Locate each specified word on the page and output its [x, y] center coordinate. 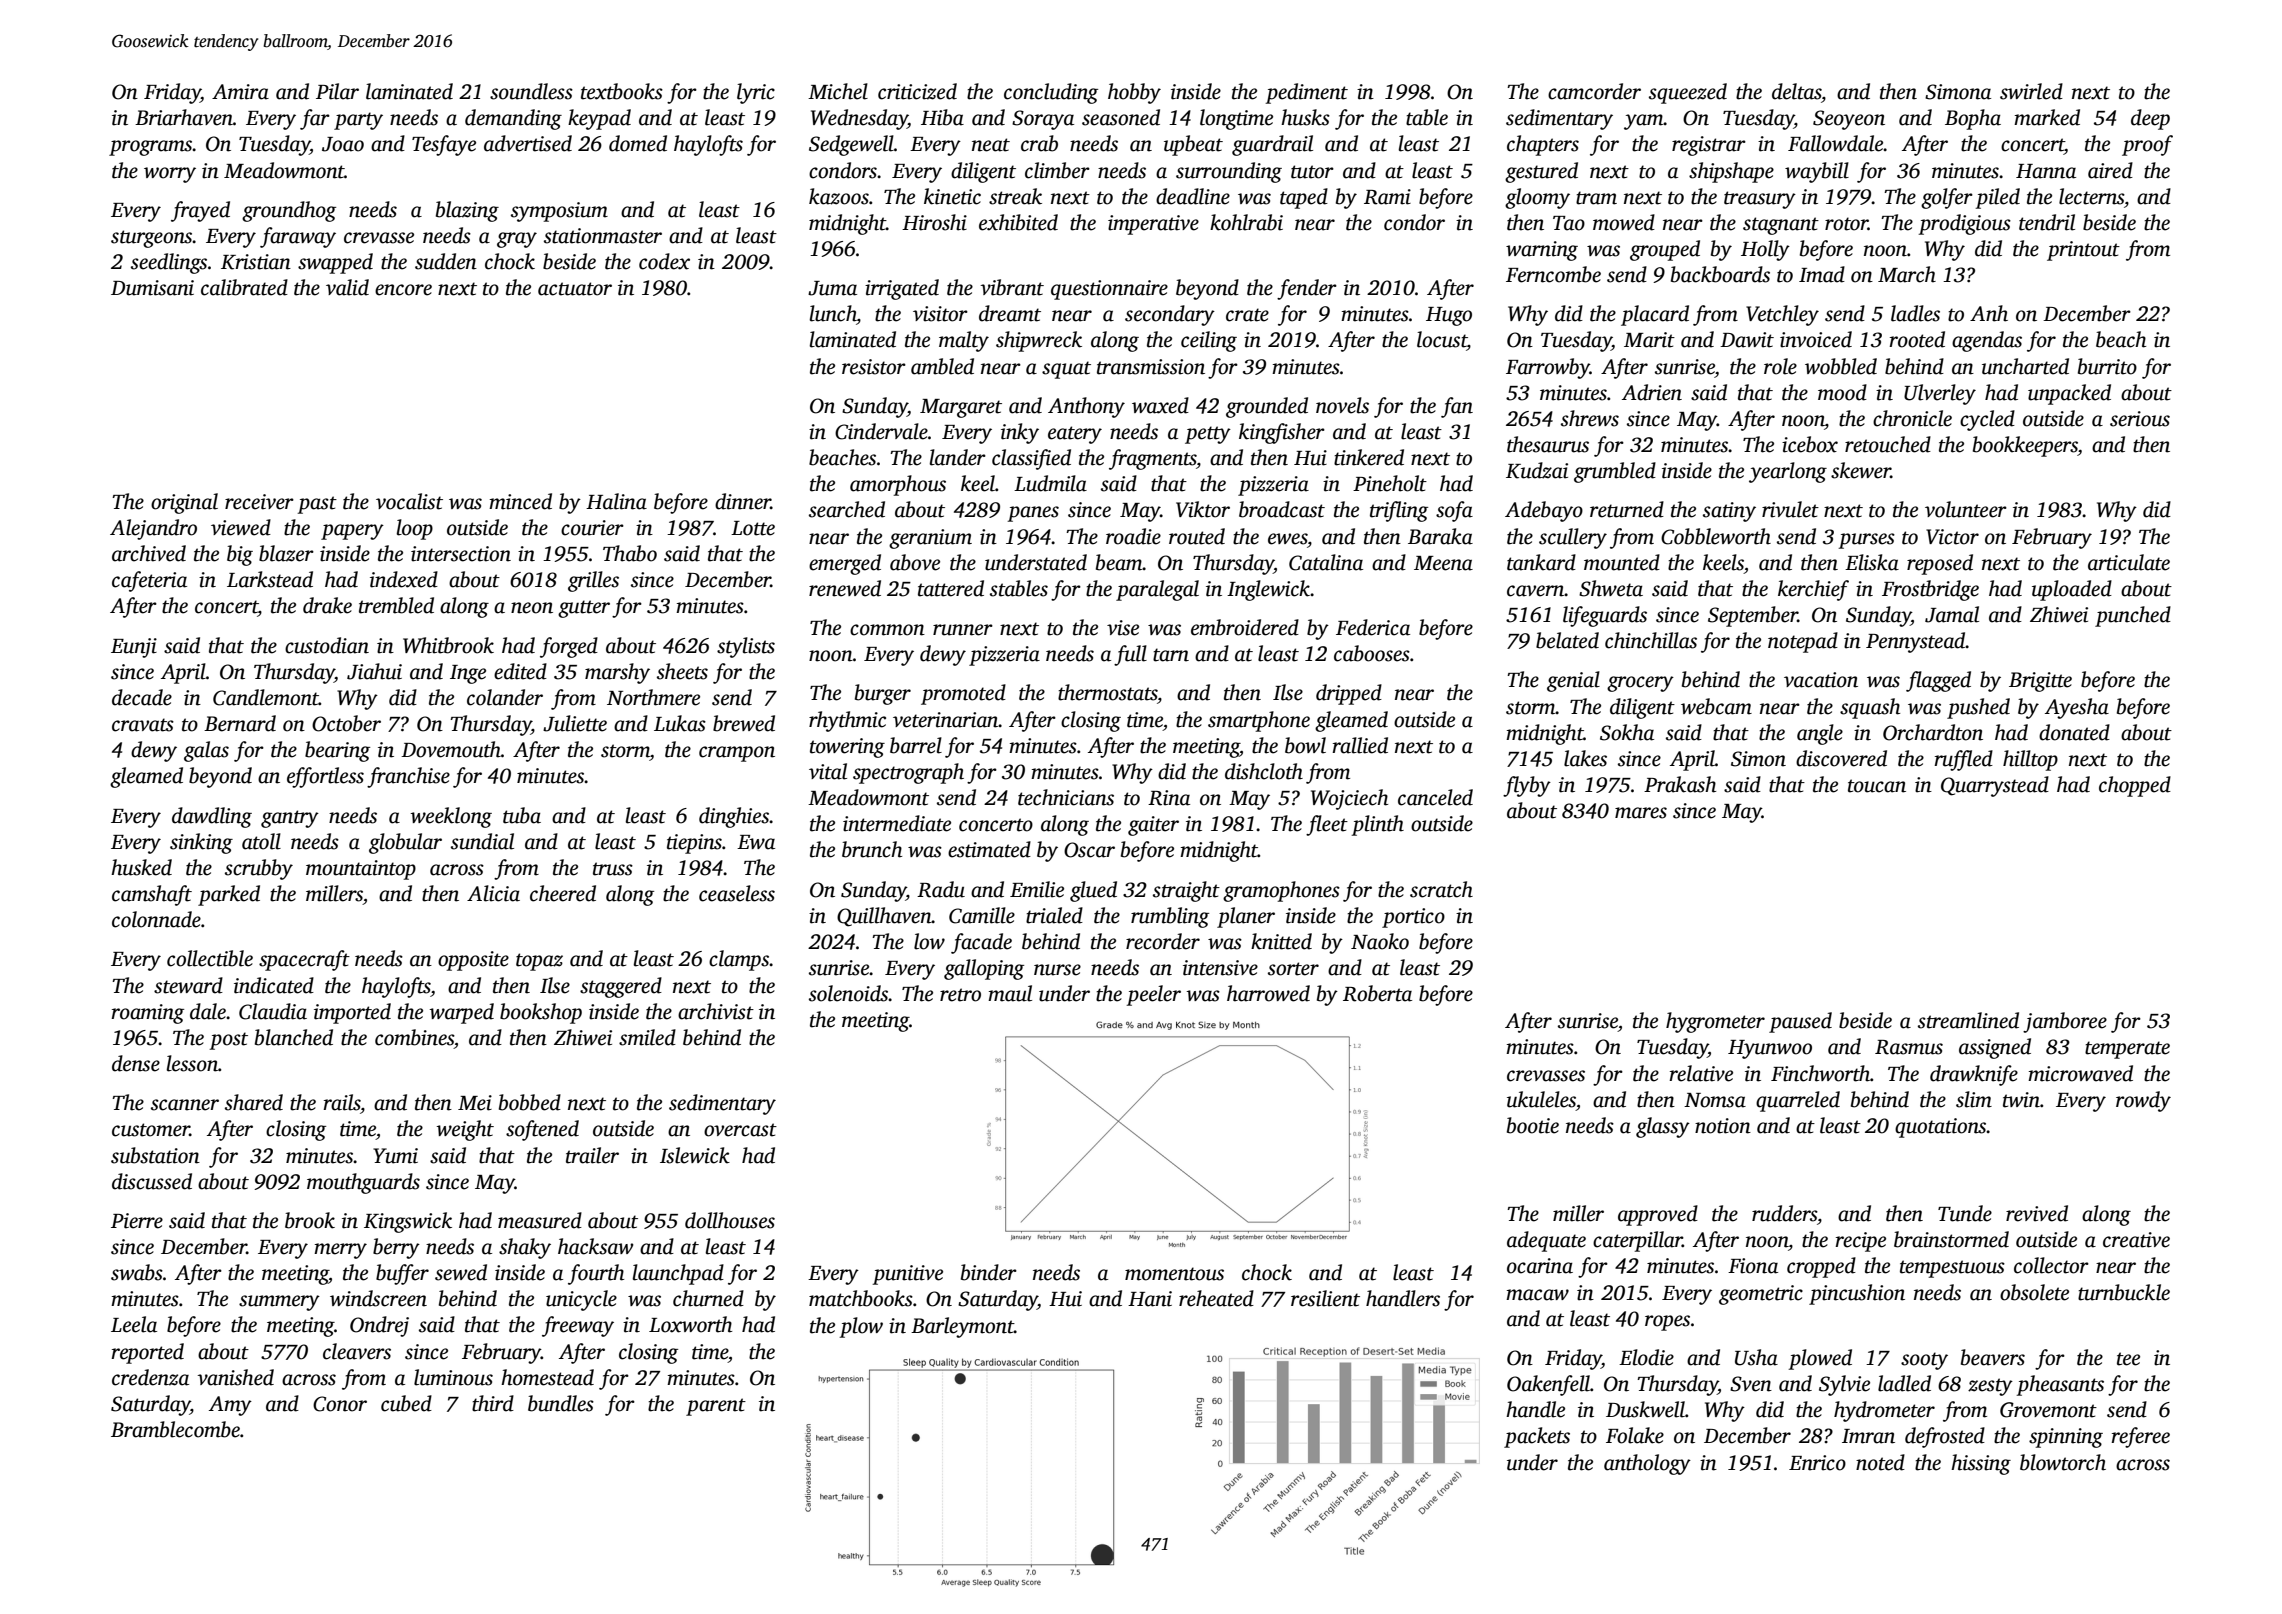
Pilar [337, 91]
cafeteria [149, 581]
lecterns [2091, 196]
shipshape [1731, 172]
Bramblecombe [175, 1429]
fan [1457, 407]
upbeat [1193, 145]
